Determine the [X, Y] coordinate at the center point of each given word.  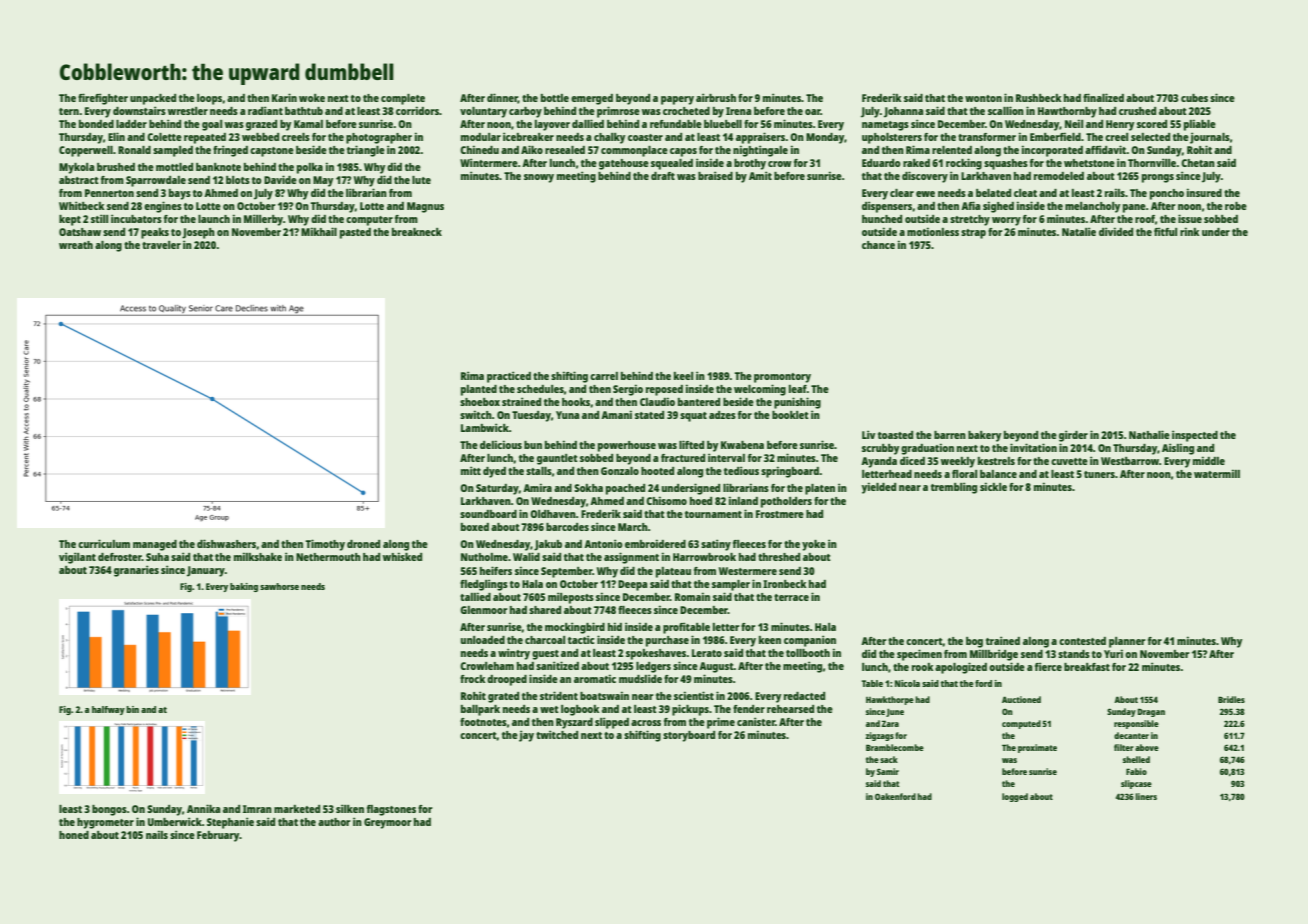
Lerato [707, 653]
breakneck [417, 232]
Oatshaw [80, 232]
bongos [109, 810]
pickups [690, 710]
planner [1127, 642]
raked [916, 163]
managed [155, 545]
